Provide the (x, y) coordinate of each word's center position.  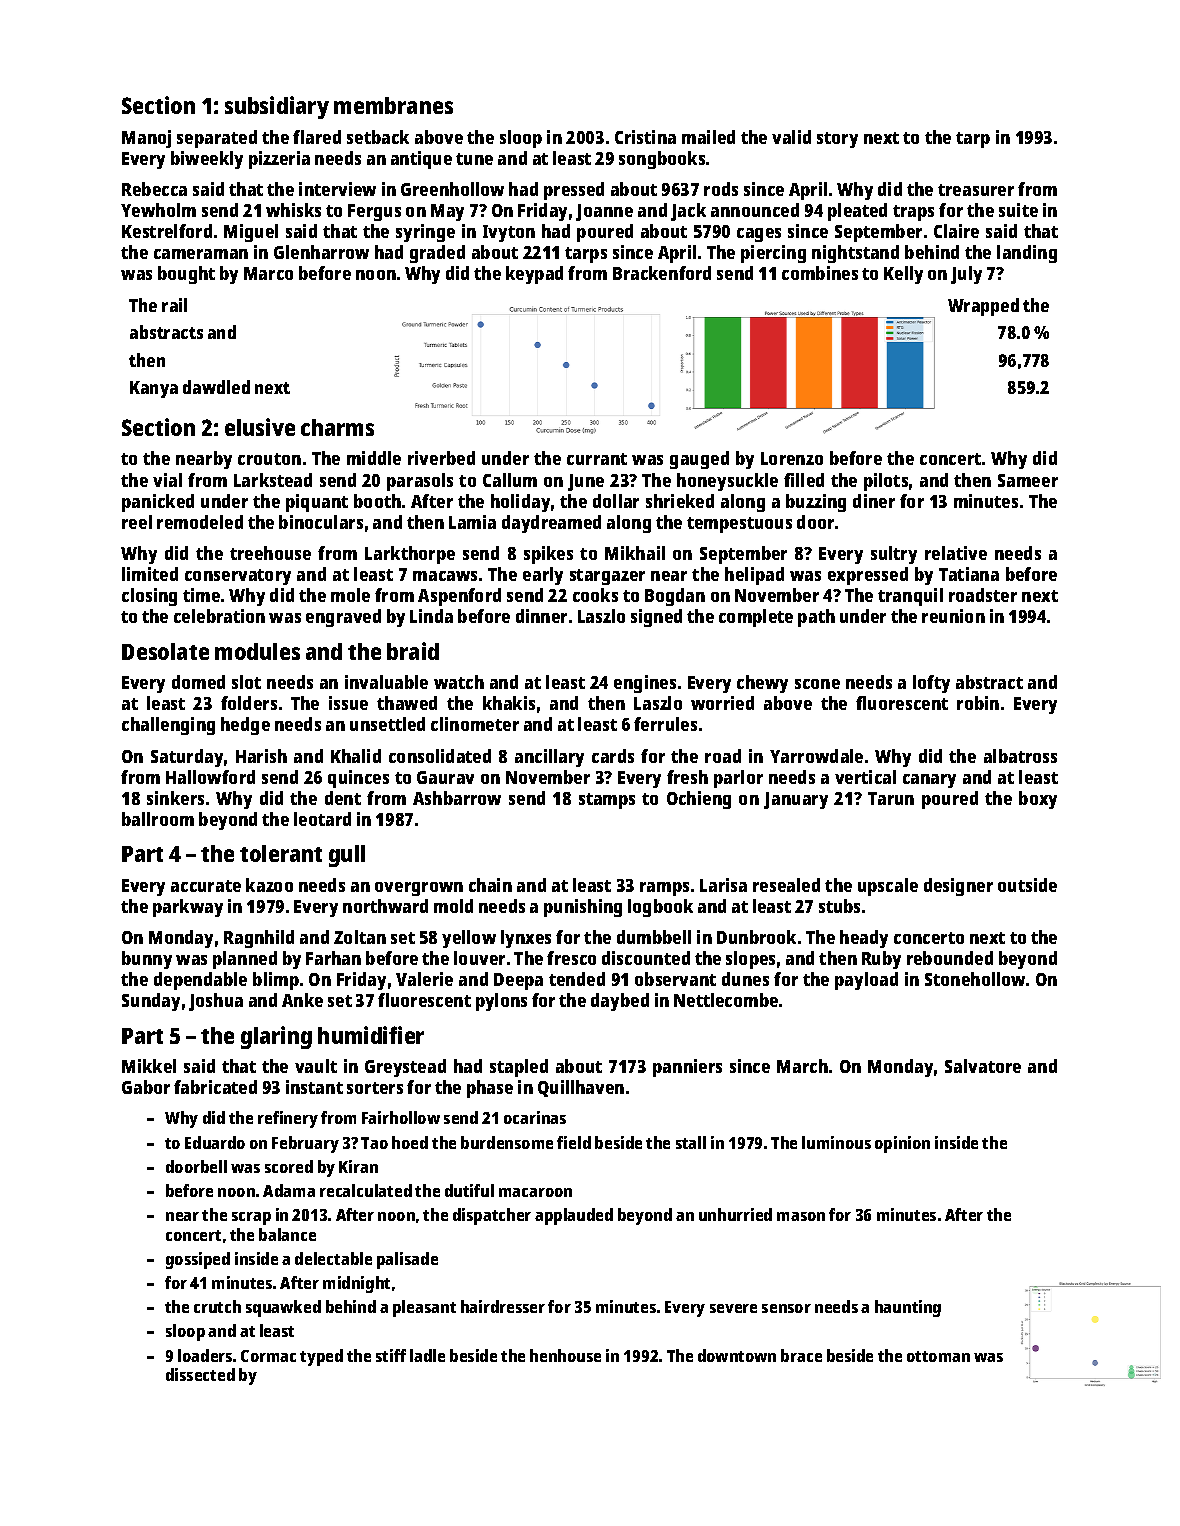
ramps (664, 889)
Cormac (268, 1356)
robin (978, 703)
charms (337, 427)
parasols (420, 482)
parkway (188, 908)
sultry (894, 555)
